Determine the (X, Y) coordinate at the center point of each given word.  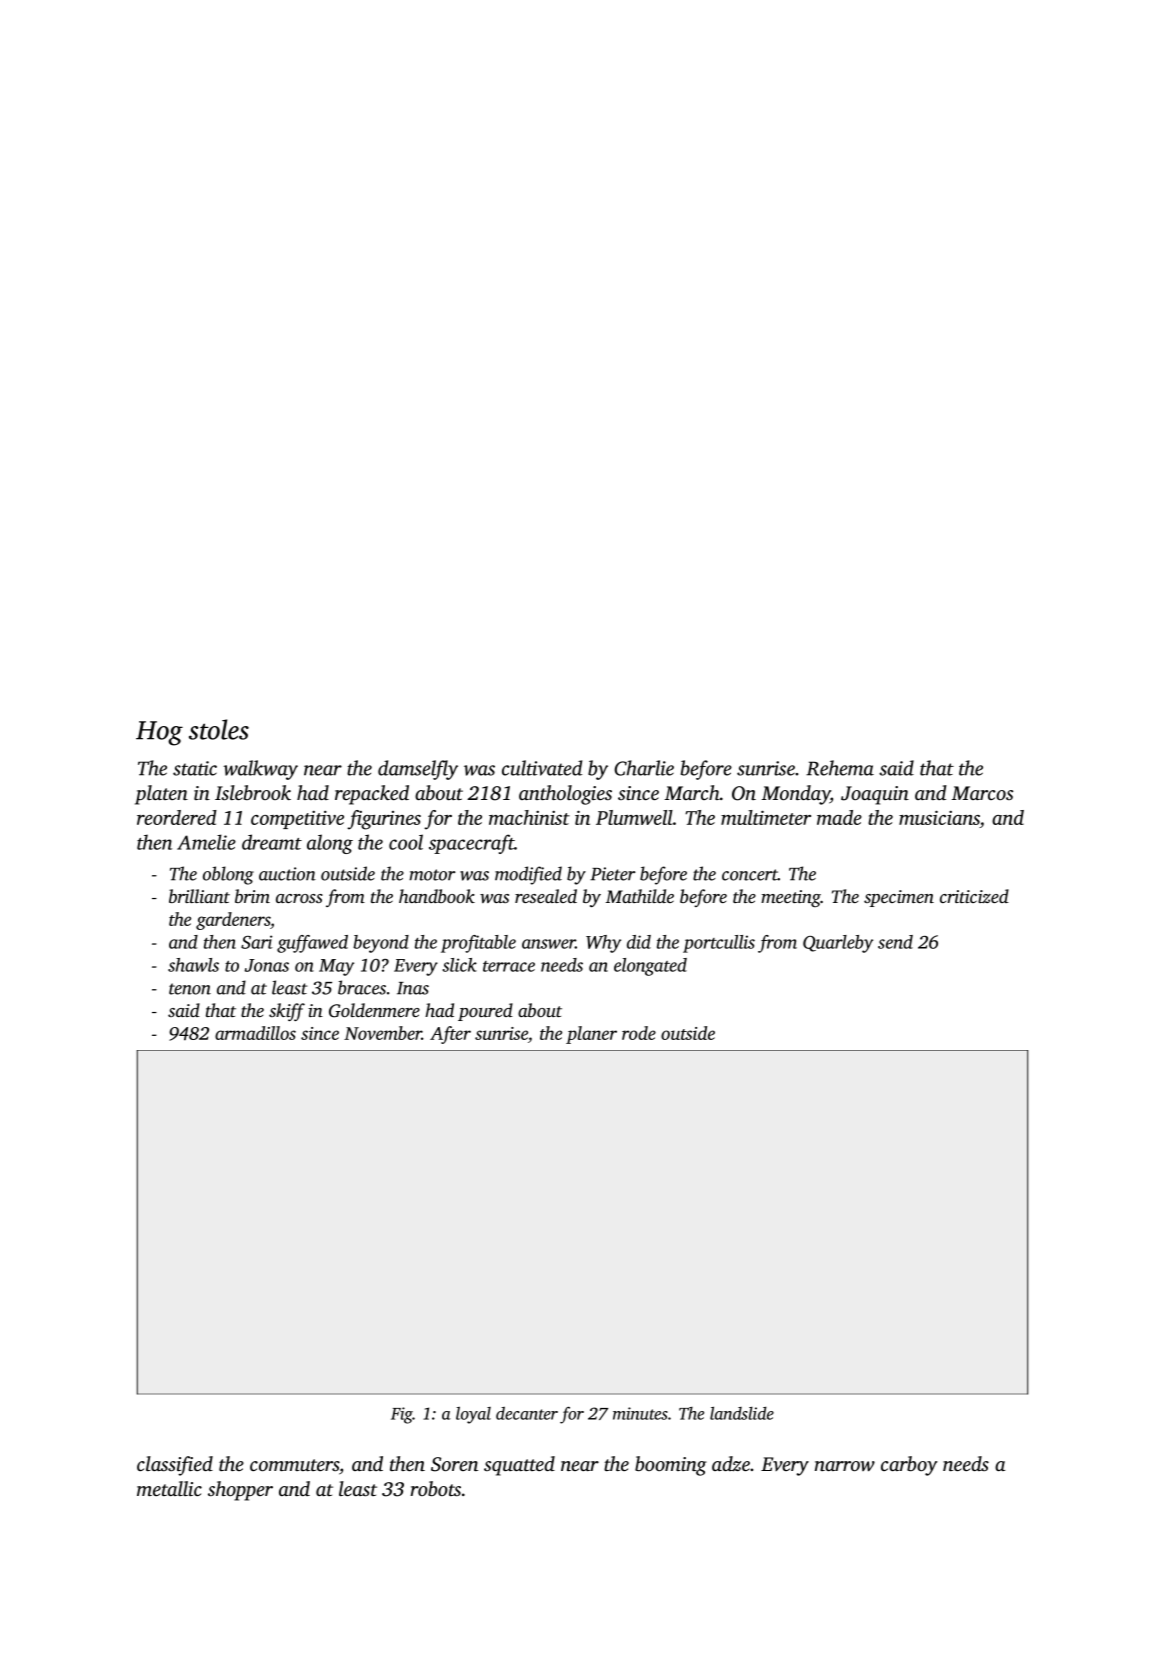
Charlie (644, 768)
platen (161, 795)
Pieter (613, 874)
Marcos (982, 793)
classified (175, 1466)
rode (639, 1033)
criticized (974, 896)
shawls (193, 965)
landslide (742, 1413)
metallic (169, 1488)
